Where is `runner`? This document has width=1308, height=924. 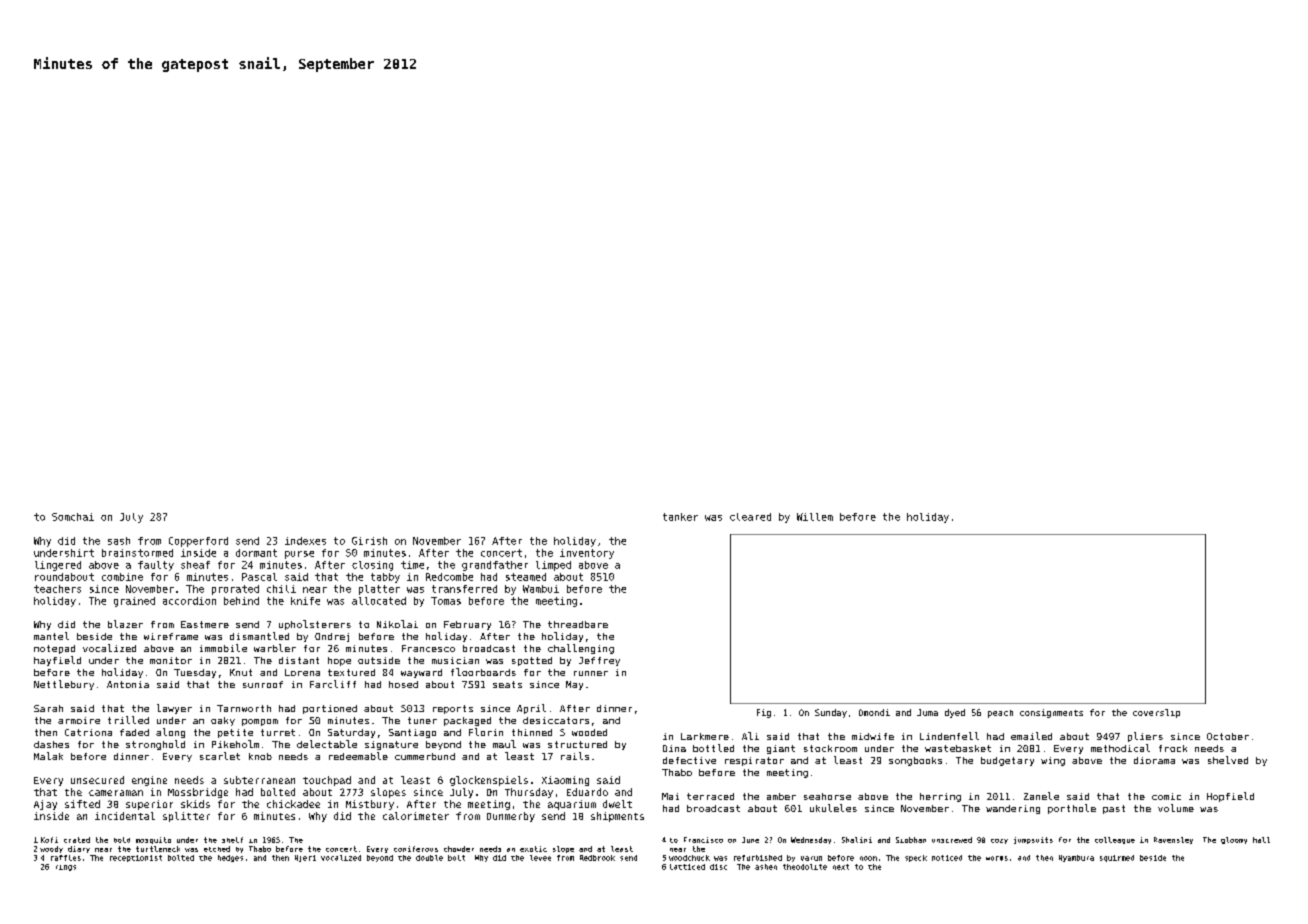 runner is located at coordinates (591, 673).
